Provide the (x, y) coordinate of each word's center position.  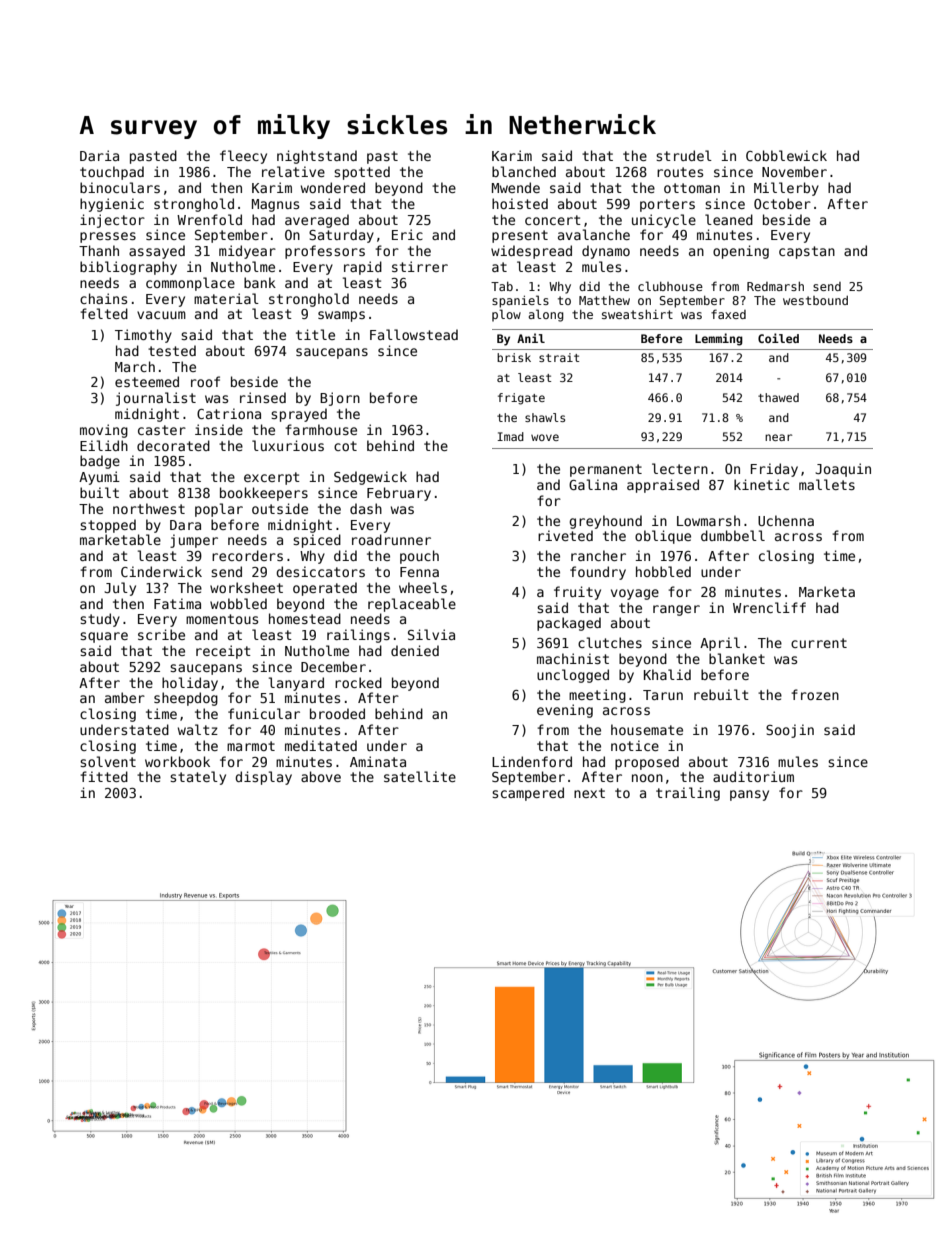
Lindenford (532, 761)
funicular (264, 713)
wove (545, 437)
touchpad (112, 173)
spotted (362, 173)
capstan (807, 252)
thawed (778, 397)
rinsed (263, 397)
